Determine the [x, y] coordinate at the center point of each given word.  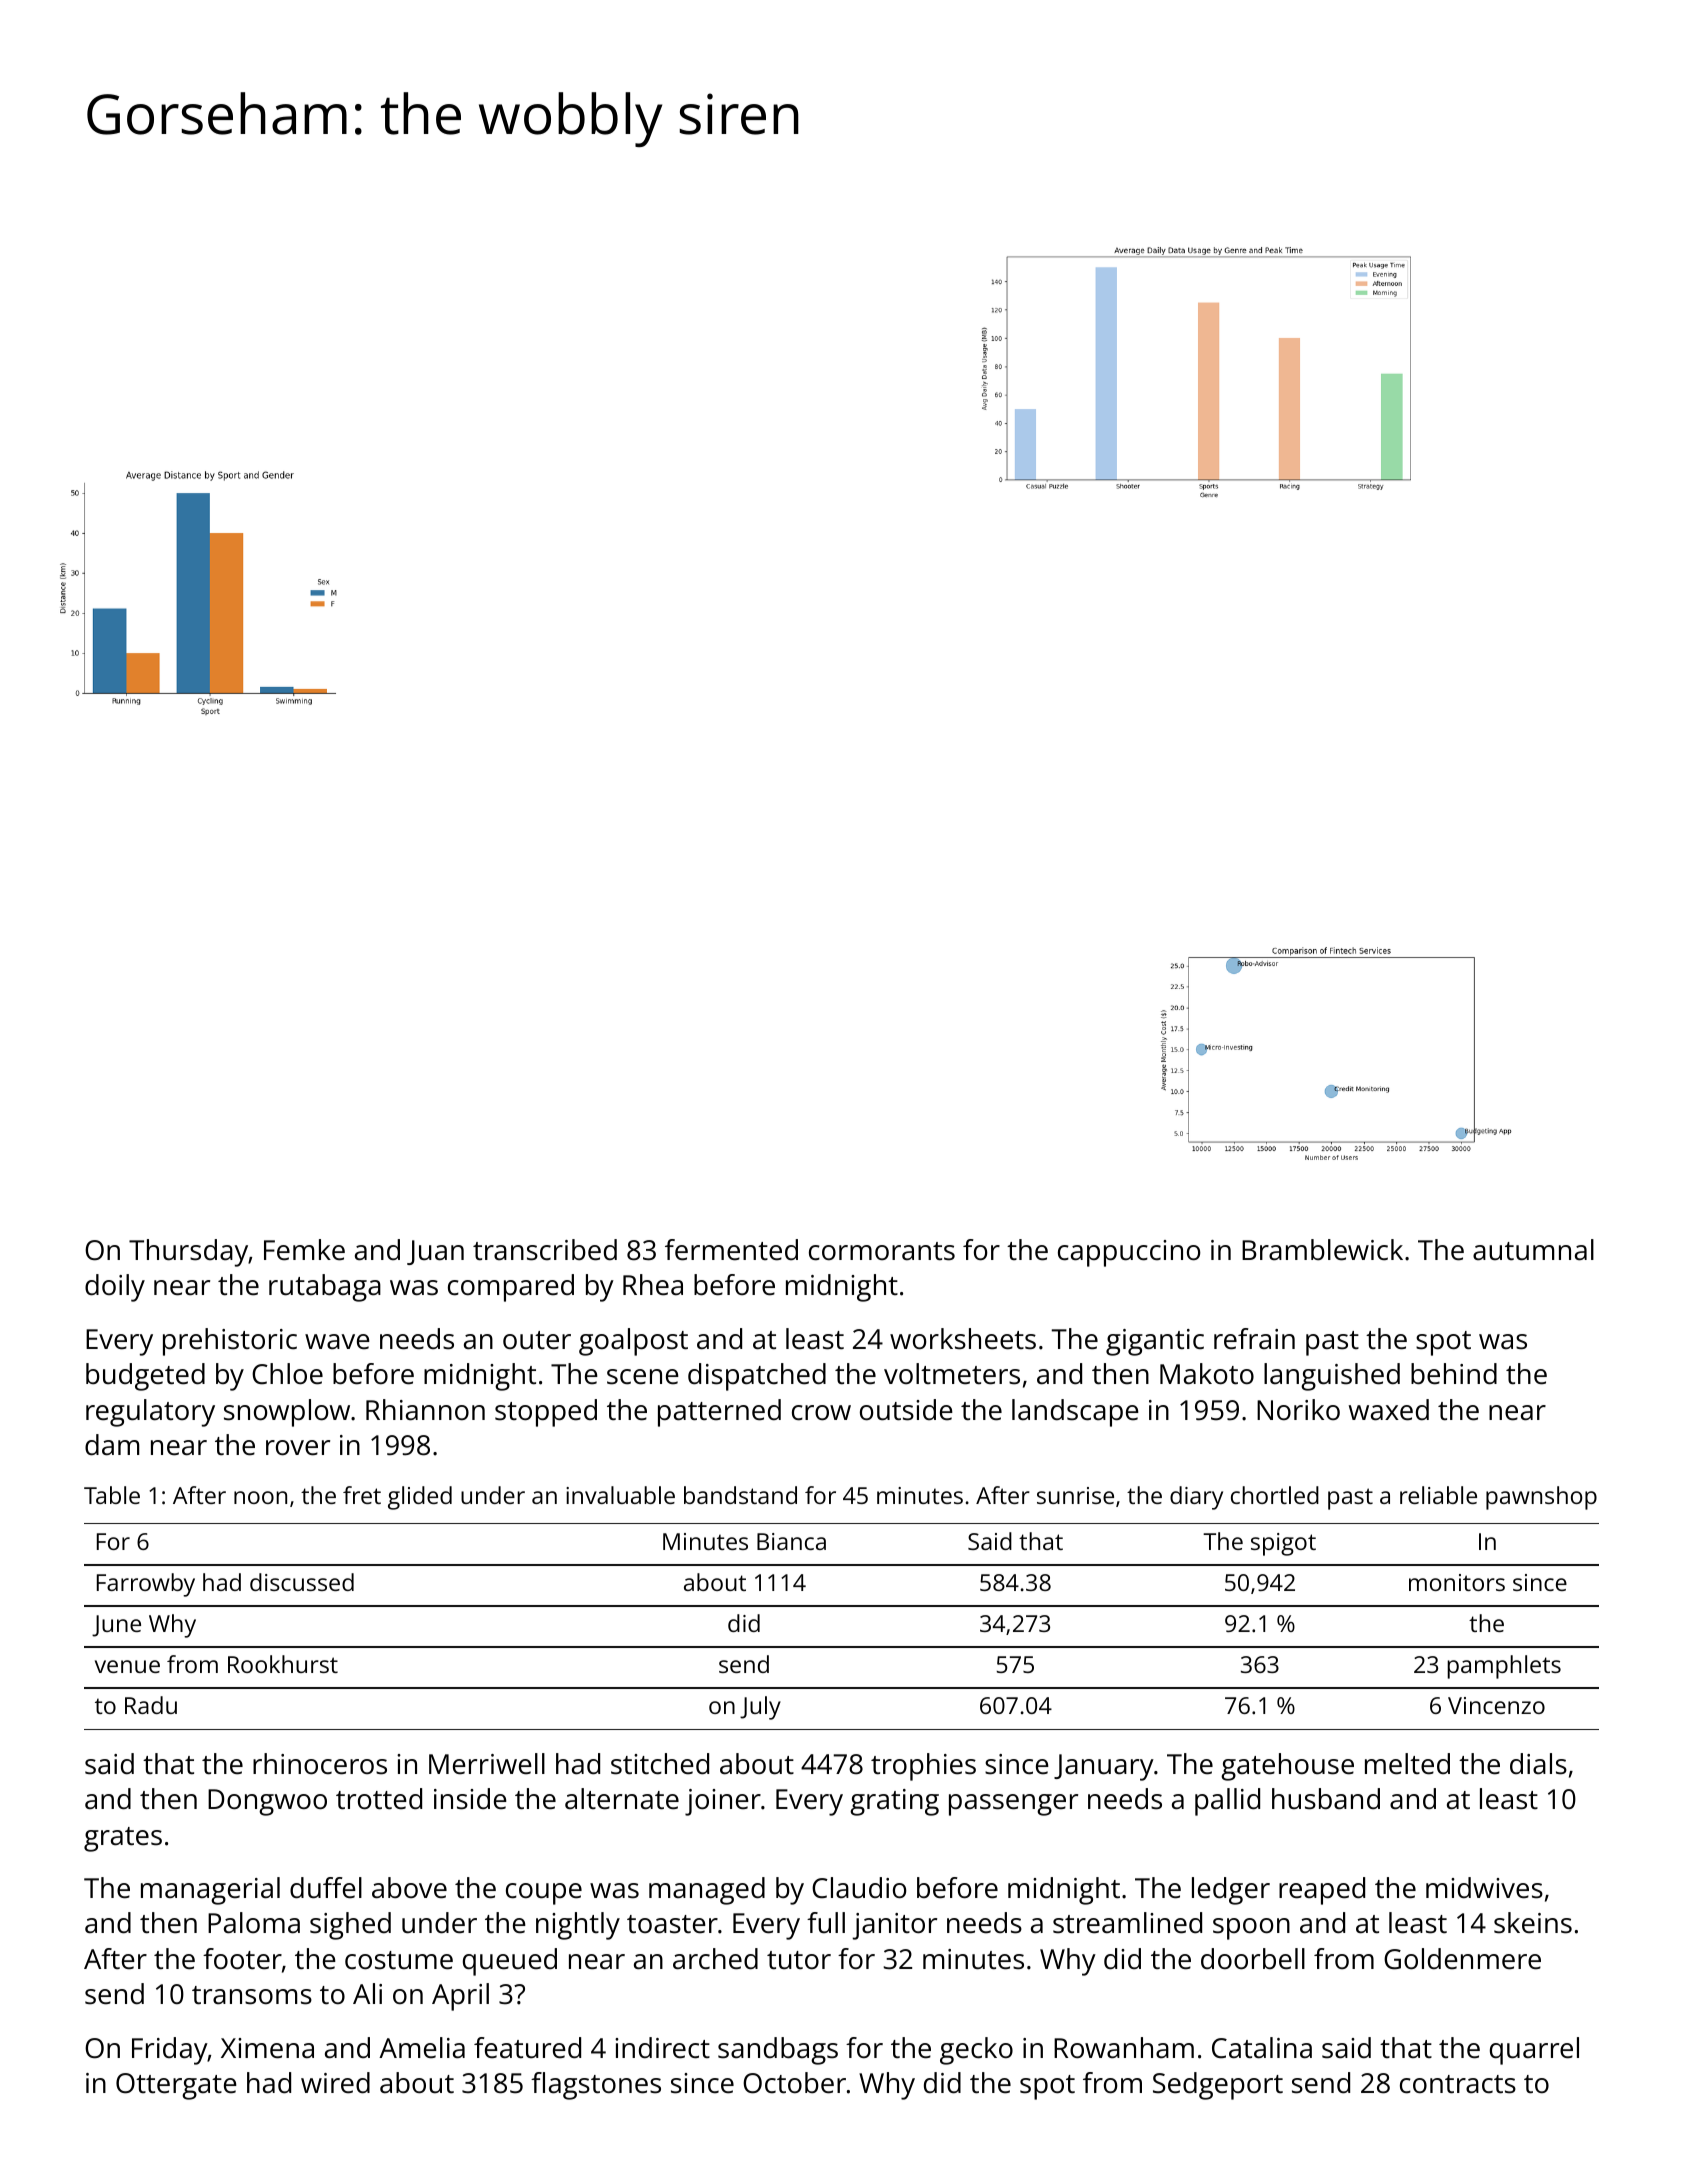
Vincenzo [1496, 1705]
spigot [1283, 1544]
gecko [976, 2051]
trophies [923, 1767]
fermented [731, 1250]
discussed [302, 1582]
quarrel [1534, 2051]
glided [420, 1498]
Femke [304, 1250]
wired [335, 2083]
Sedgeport [1218, 2086]
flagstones [596, 2086]
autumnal [1533, 1250]
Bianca [791, 1541]
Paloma [254, 1923]
